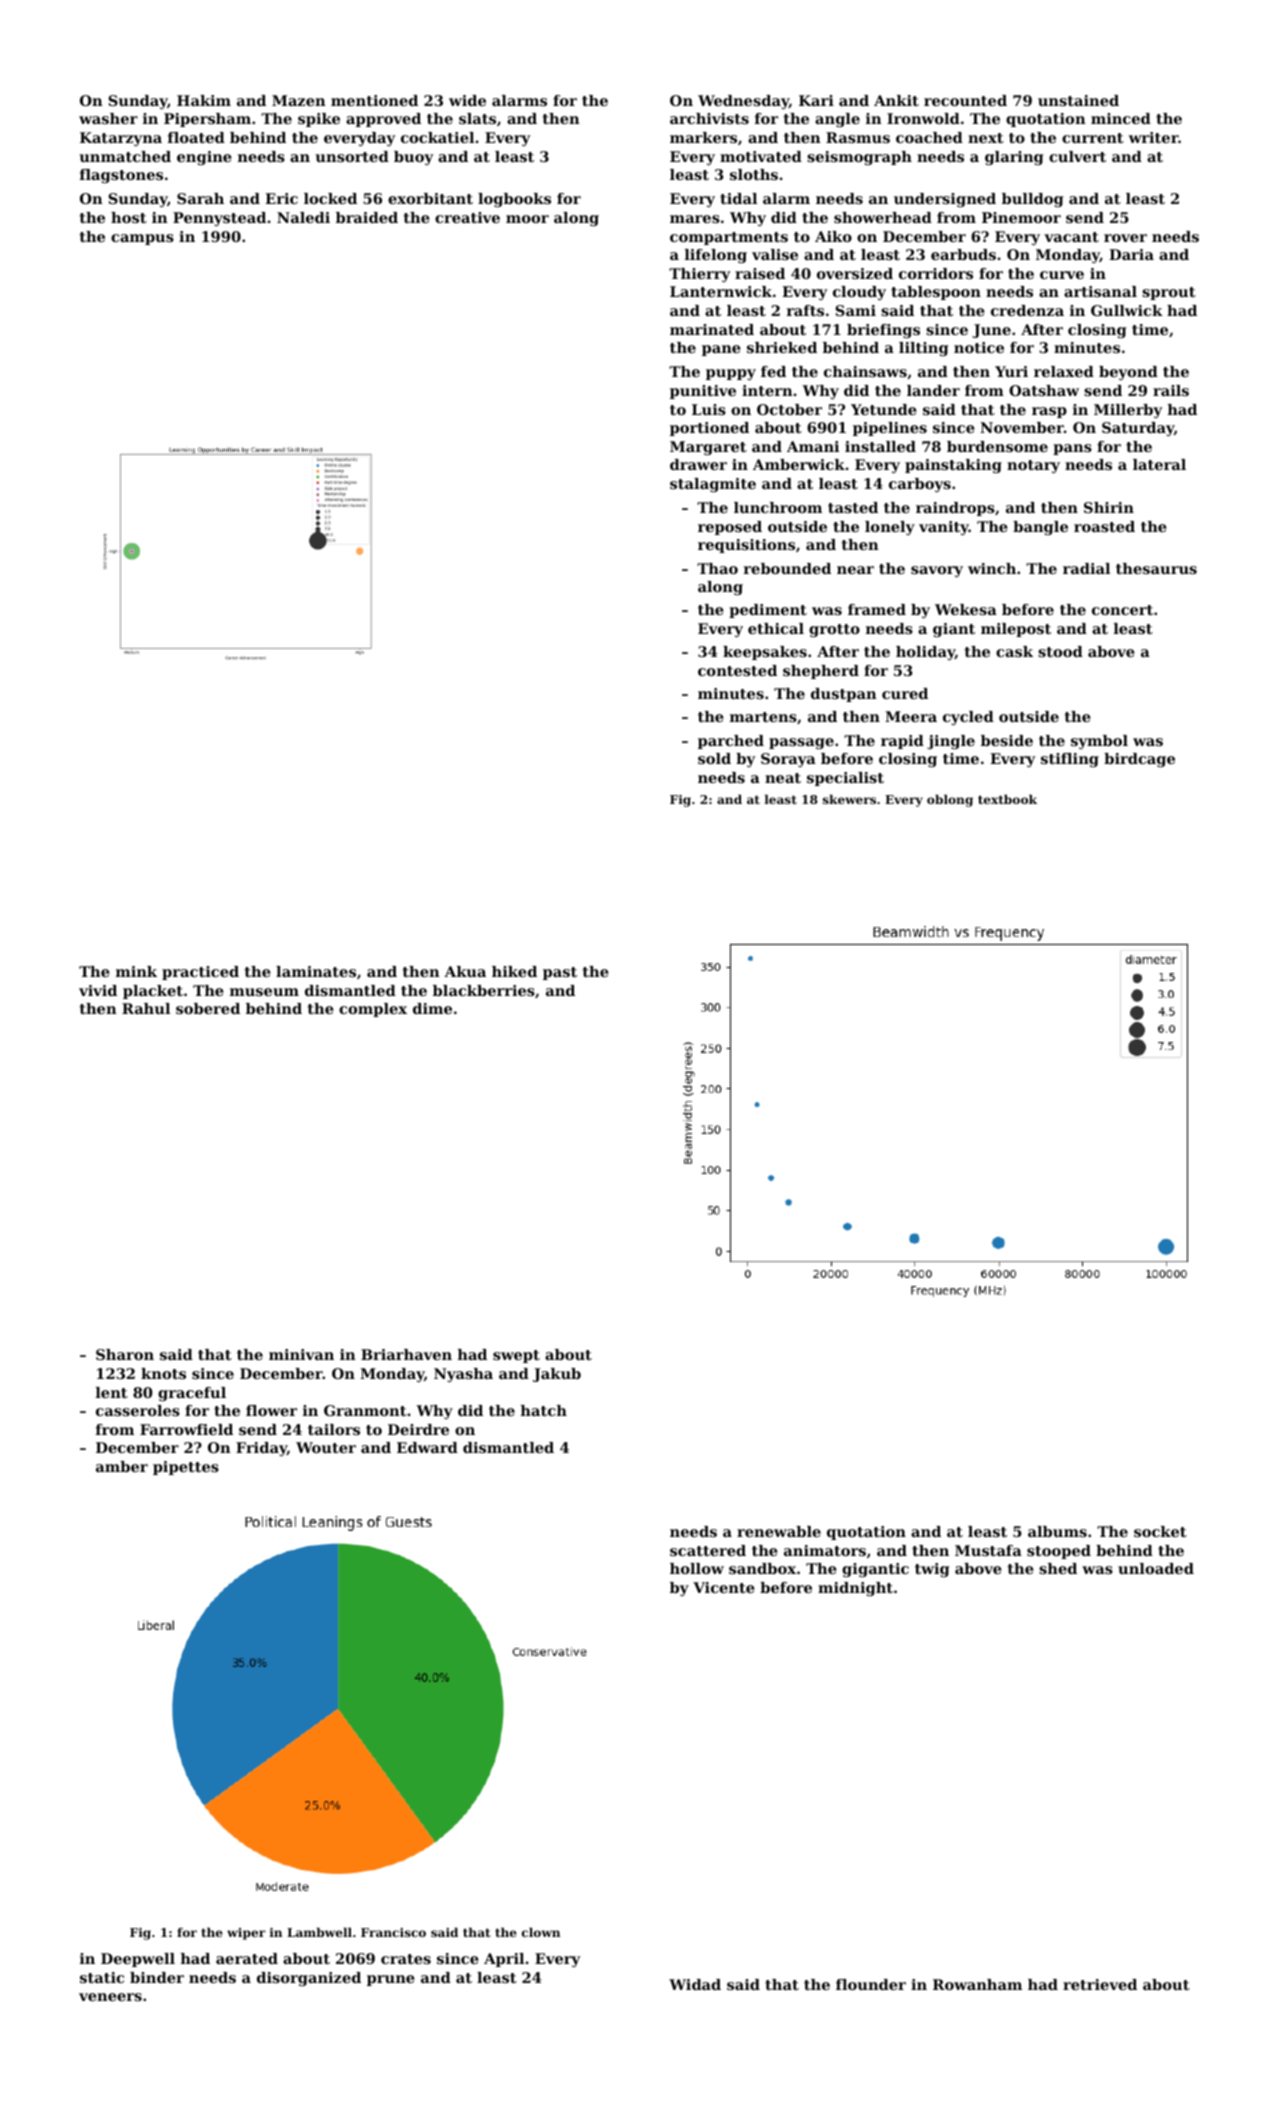 This screenshot has width=1281, height=2109. Describe the element at coordinates (138, 1960) in the screenshot. I see `Deepwell` at that location.
